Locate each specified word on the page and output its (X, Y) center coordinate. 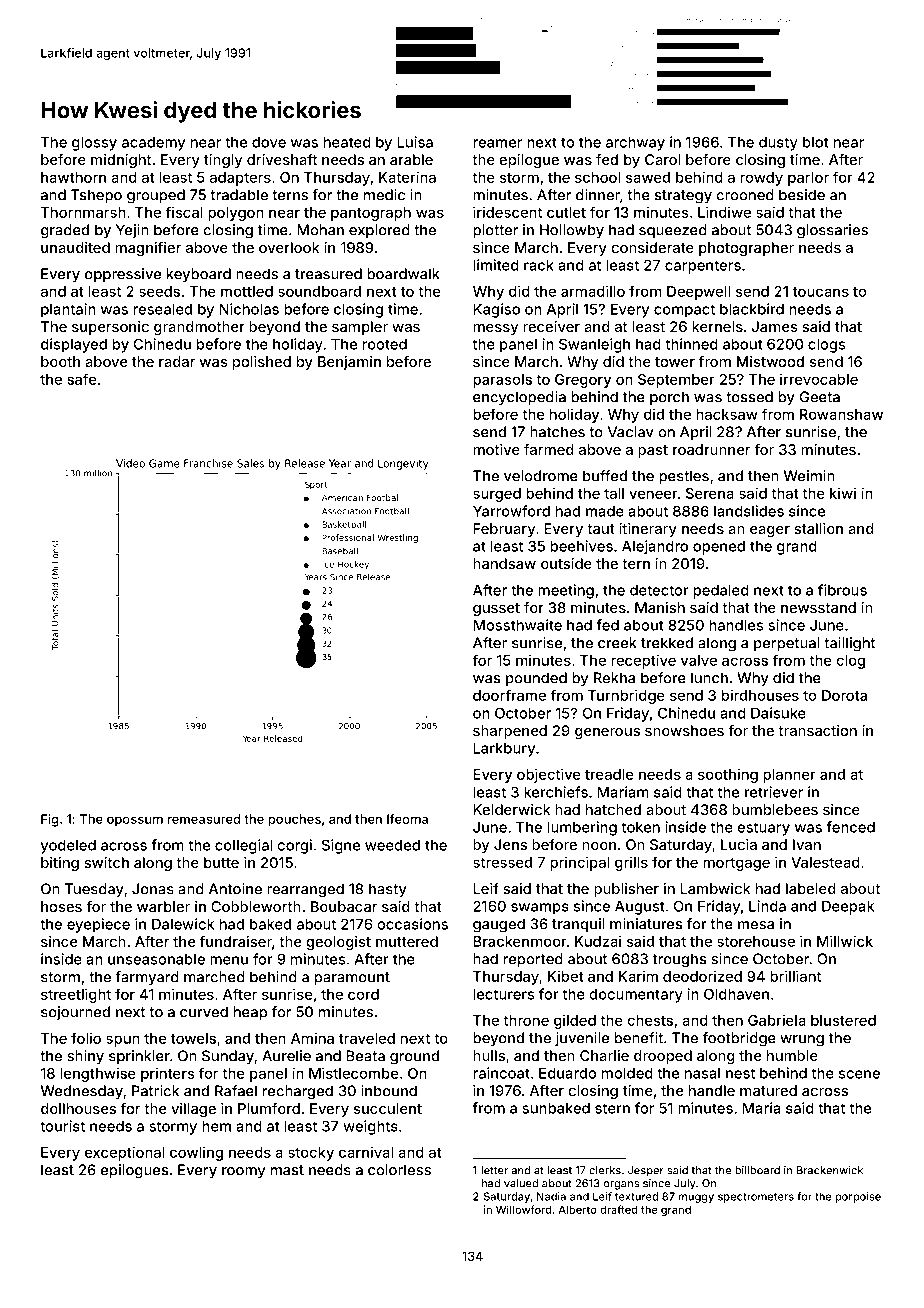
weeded (392, 845)
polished (262, 363)
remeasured (204, 819)
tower (675, 362)
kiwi (843, 493)
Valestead (825, 862)
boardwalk (403, 274)
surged (497, 495)
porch (669, 398)
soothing (728, 775)
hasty (388, 890)
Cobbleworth (256, 906)
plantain (68, 310)
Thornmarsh (83, 212)
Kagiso (496, 310)
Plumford (269, 1108)
